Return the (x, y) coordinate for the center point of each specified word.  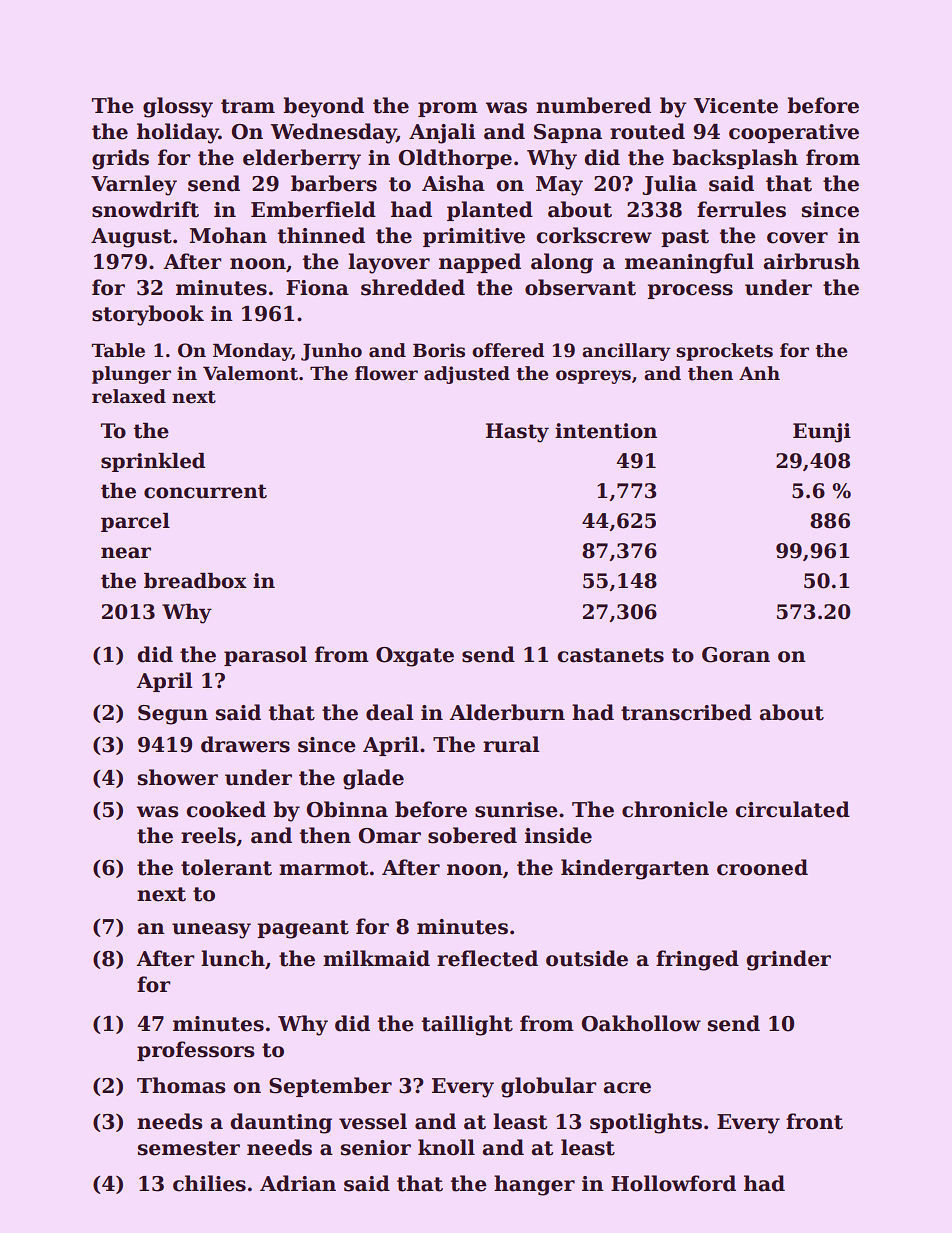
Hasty (517, 433)
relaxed (129, 396)
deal (389, 712)
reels (208, 835)
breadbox (195, 581)
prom (448, 109)
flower (386, 373)
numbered (593, 105)
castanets (610, 655)
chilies (209, 1183)
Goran (736, 655)
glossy (178, 107)
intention (606, 431)
